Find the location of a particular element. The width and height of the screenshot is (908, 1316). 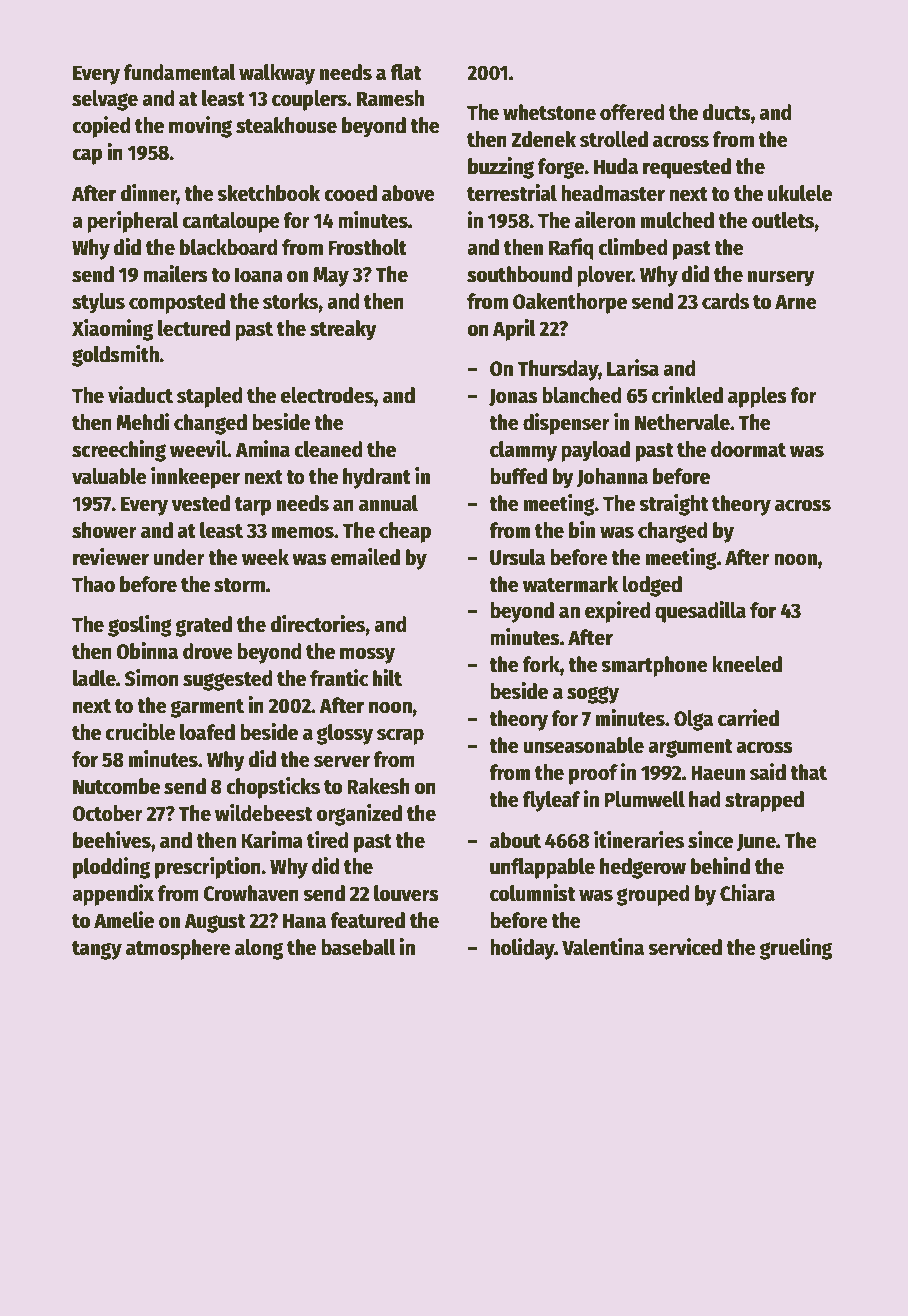

Ramesh is located at coordinates (390, 98).
